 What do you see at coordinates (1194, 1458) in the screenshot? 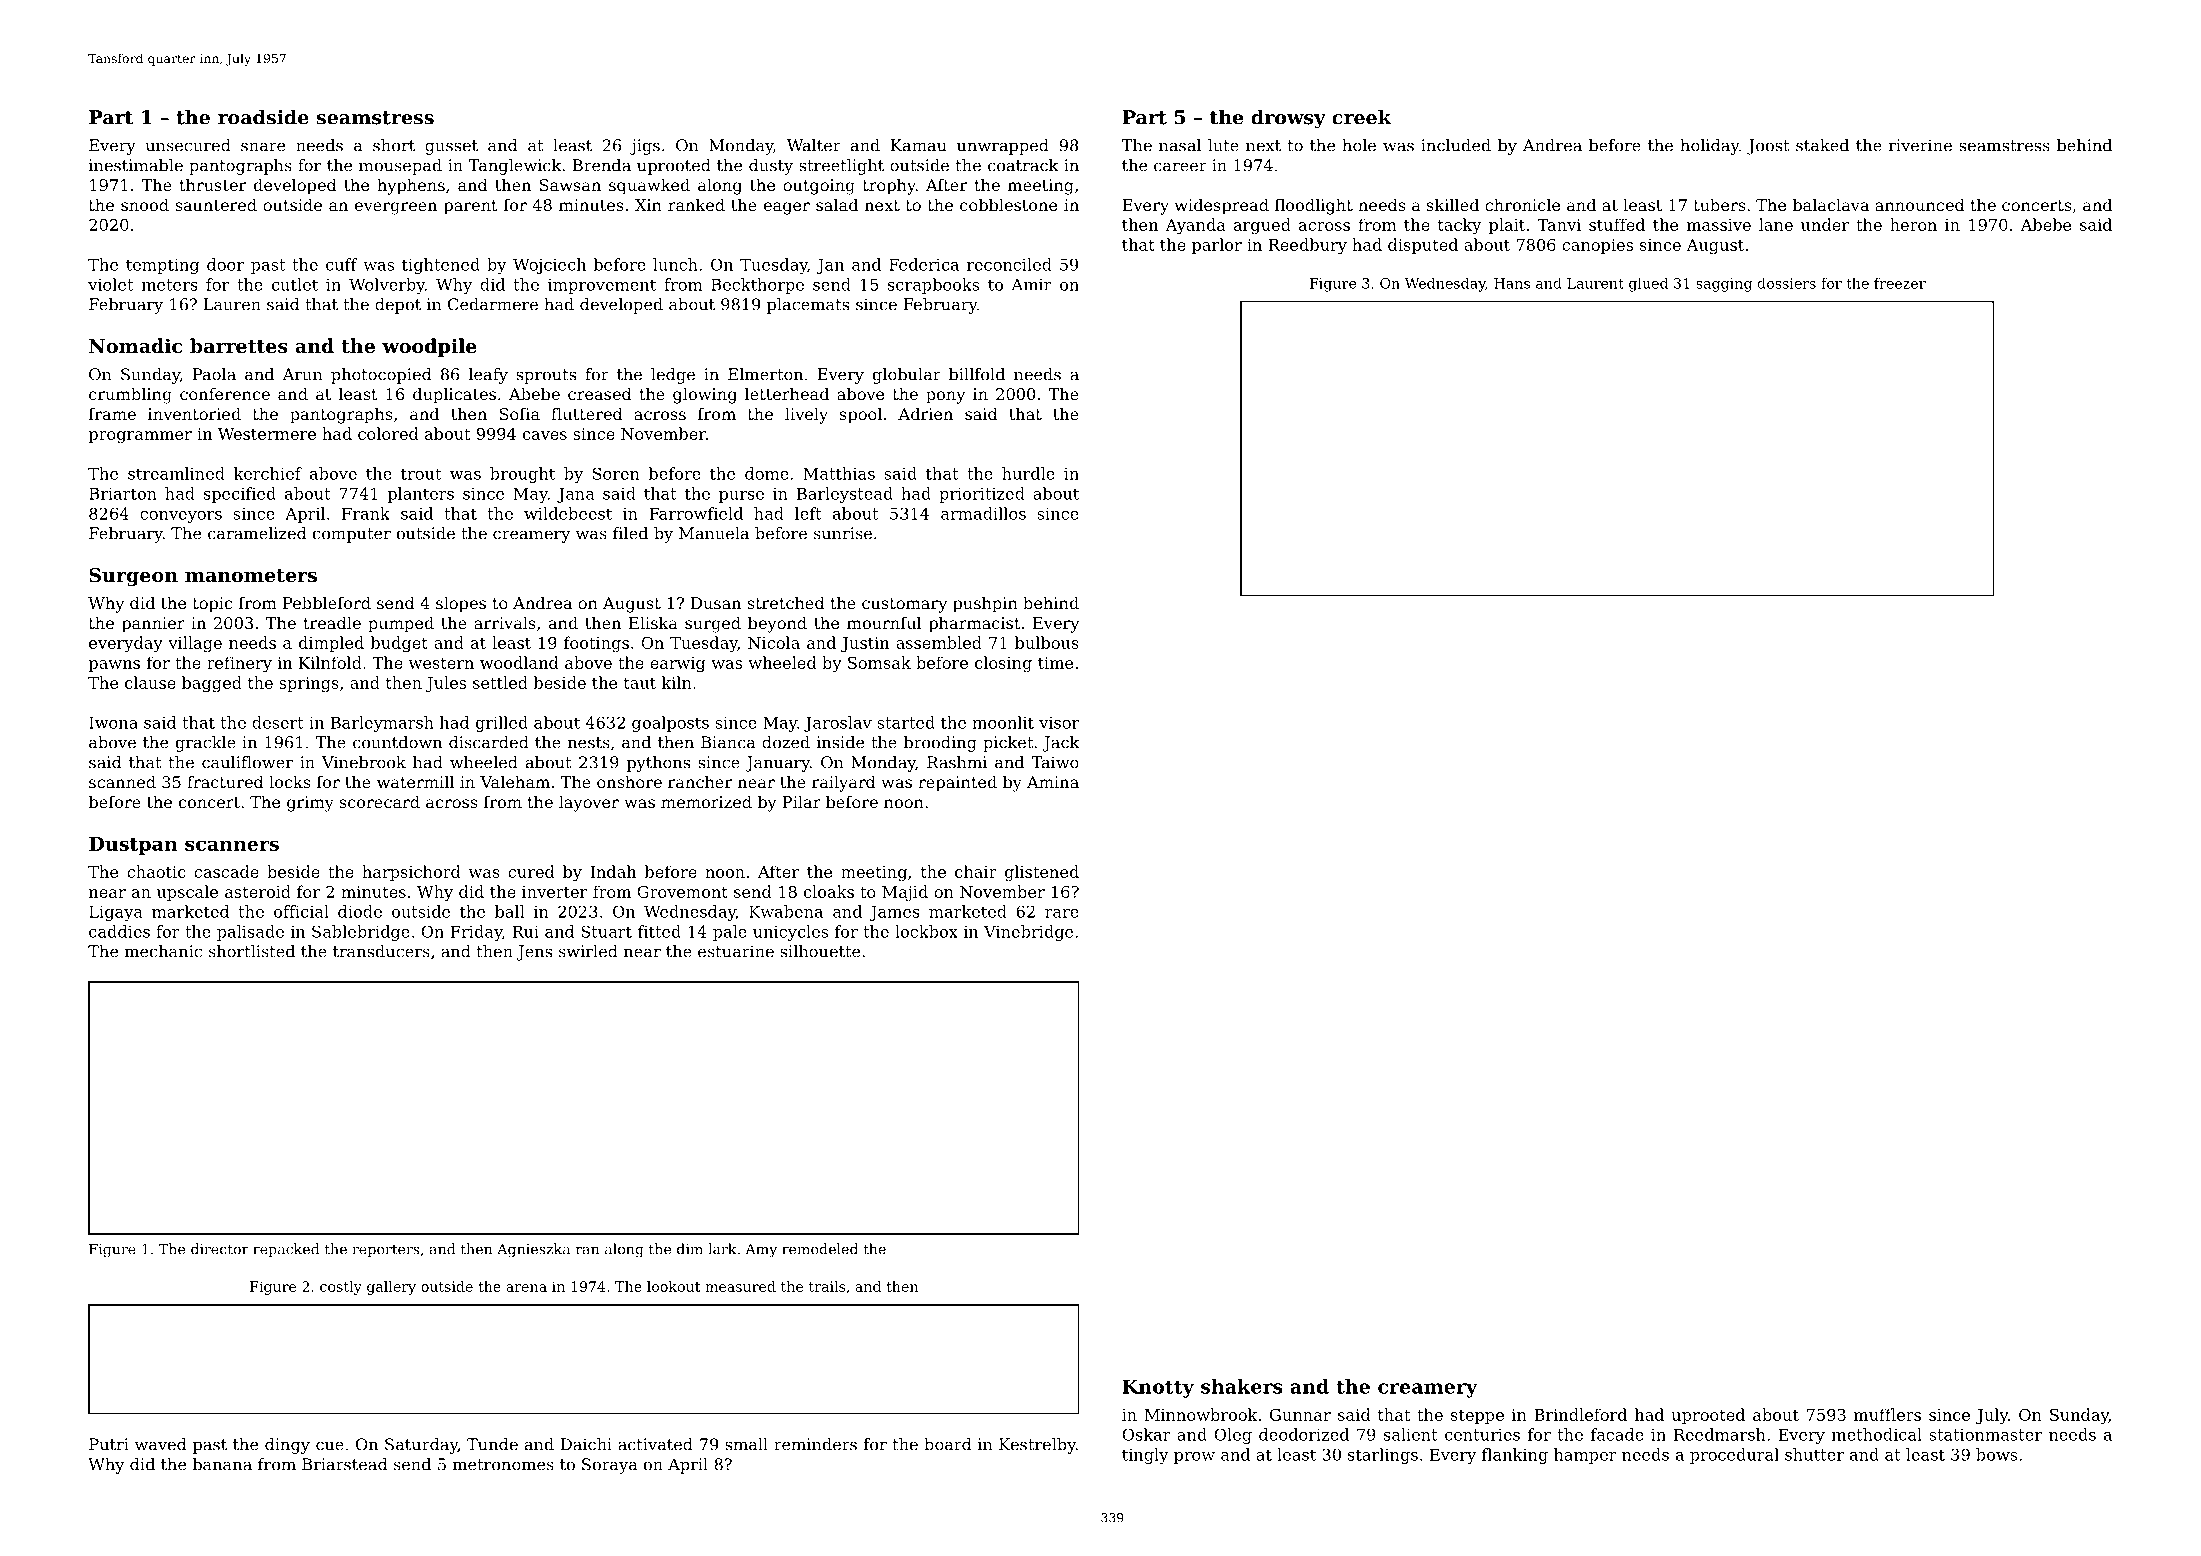
I see `prow` at bounding box center [1194, 1458].
